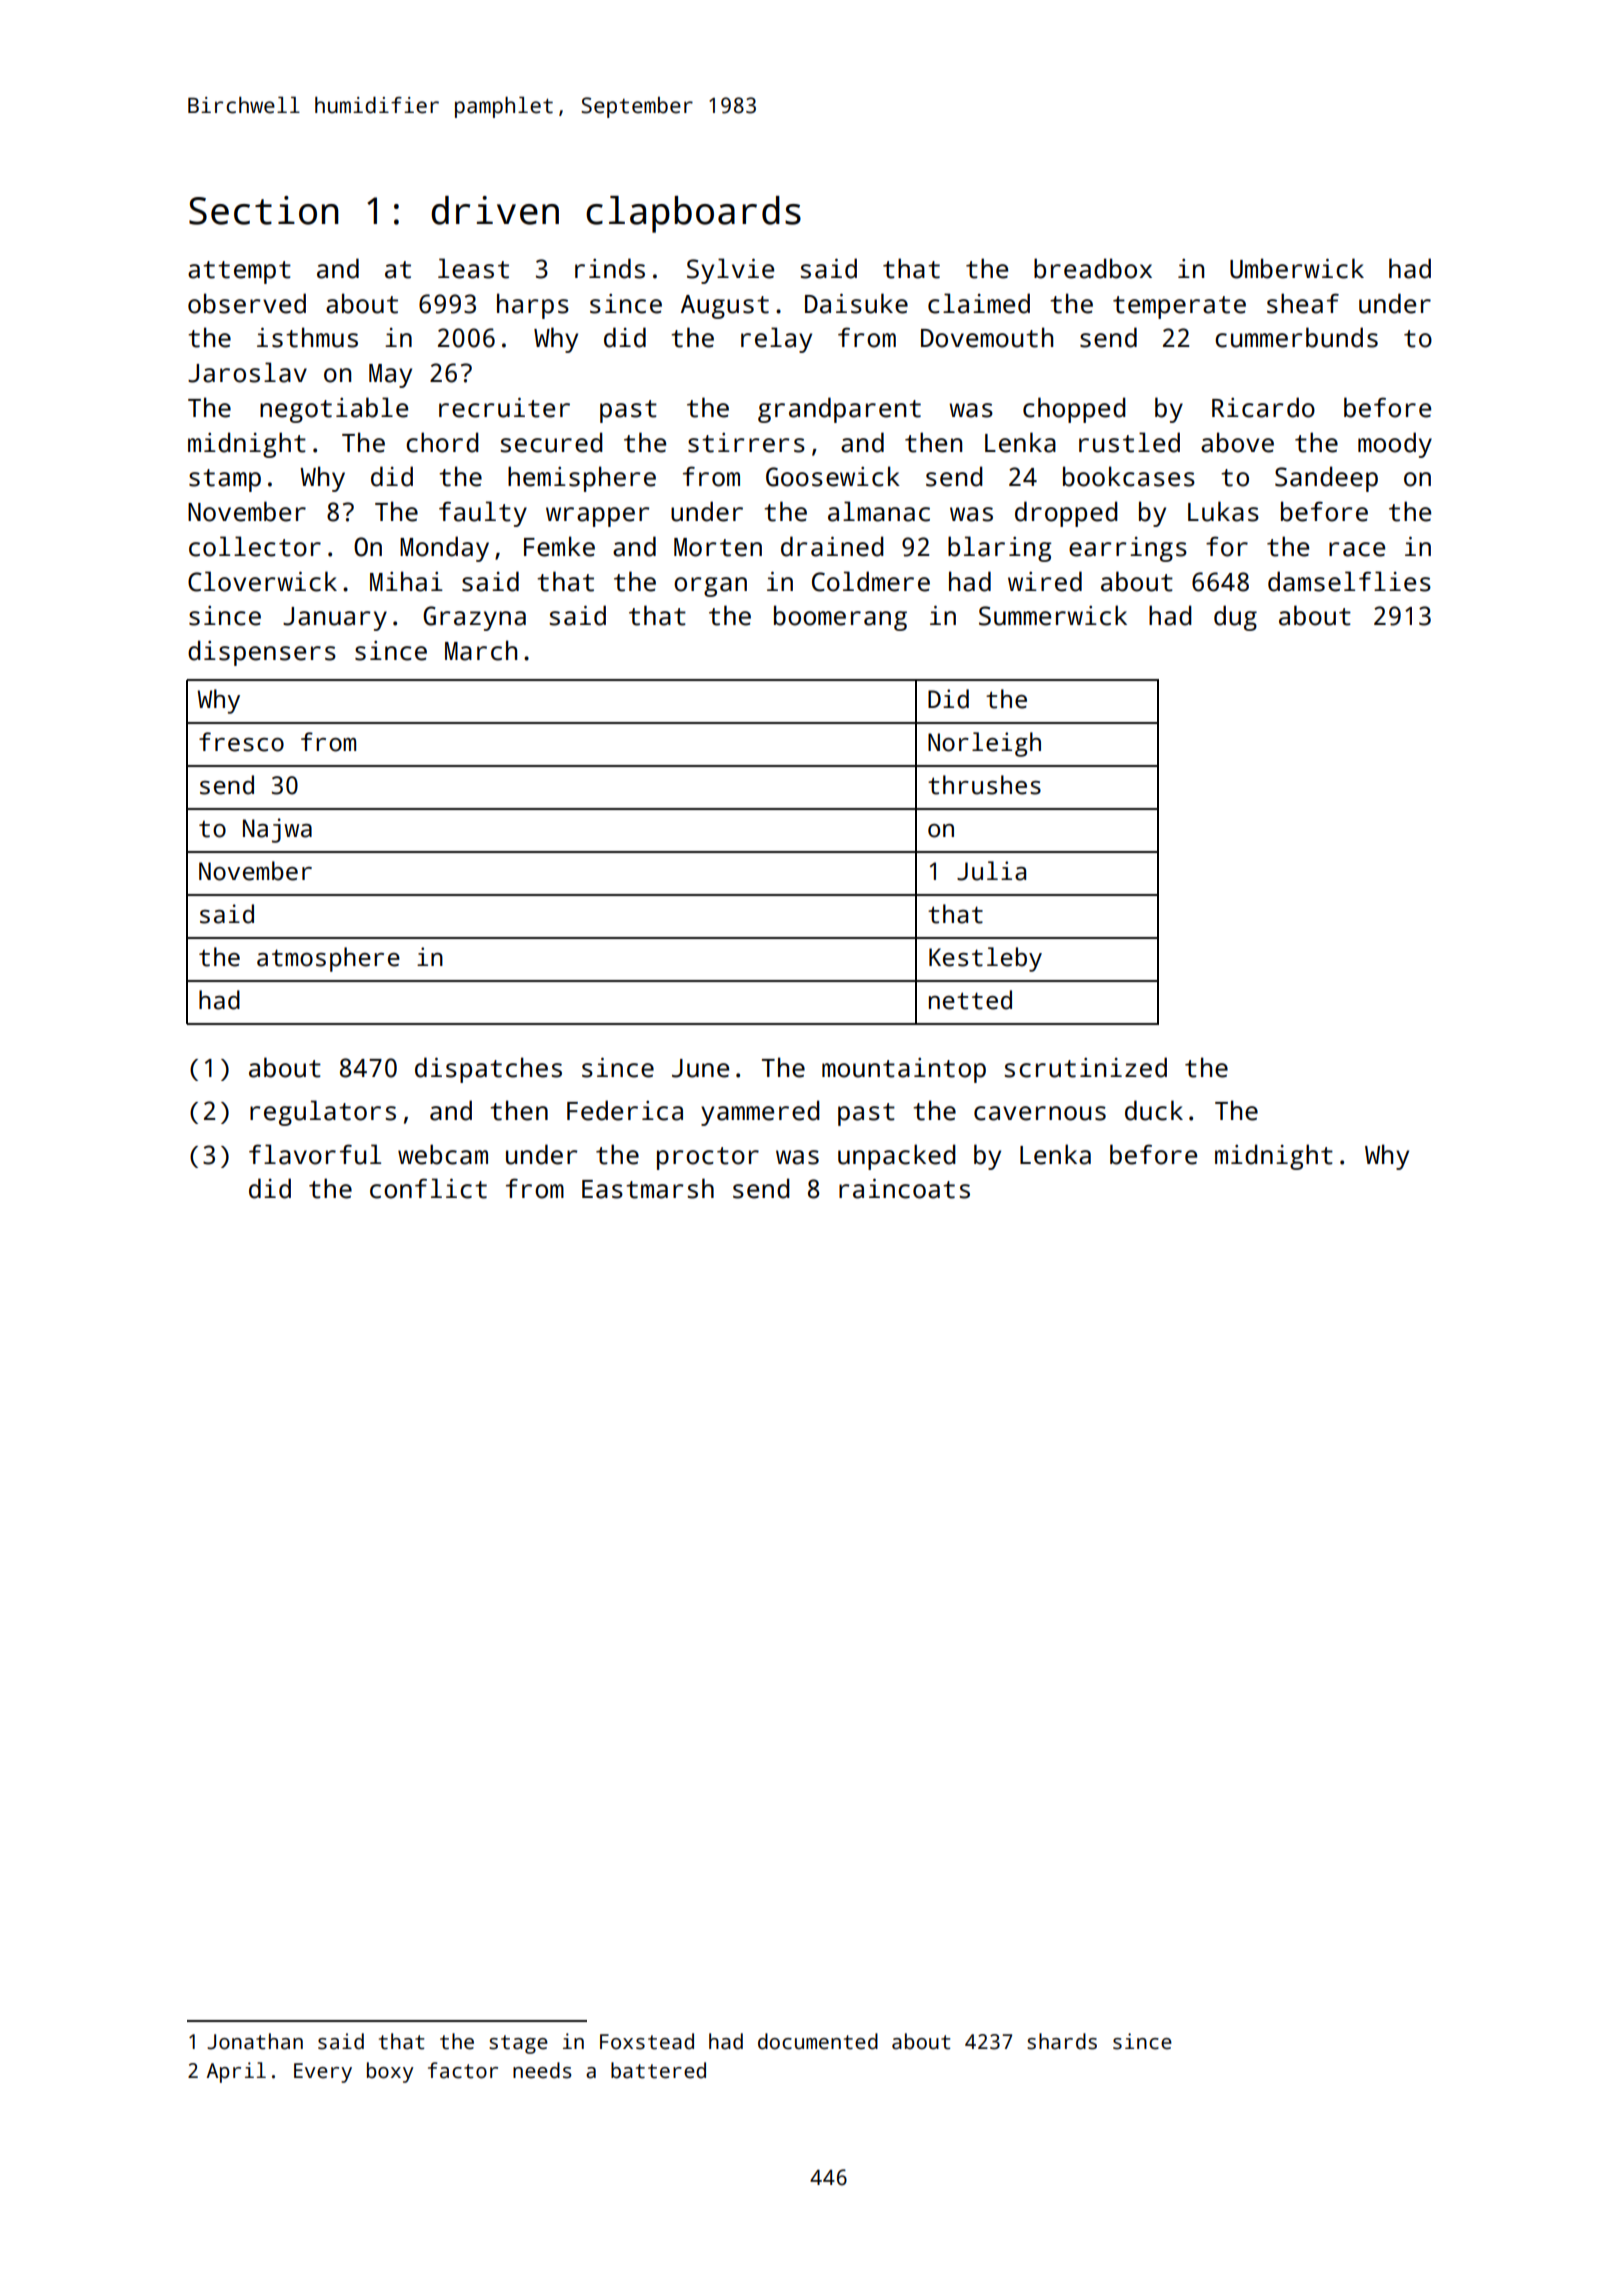  Describe the element at coordinates (597, 517) in the document. I see `wrapper` at that location.
